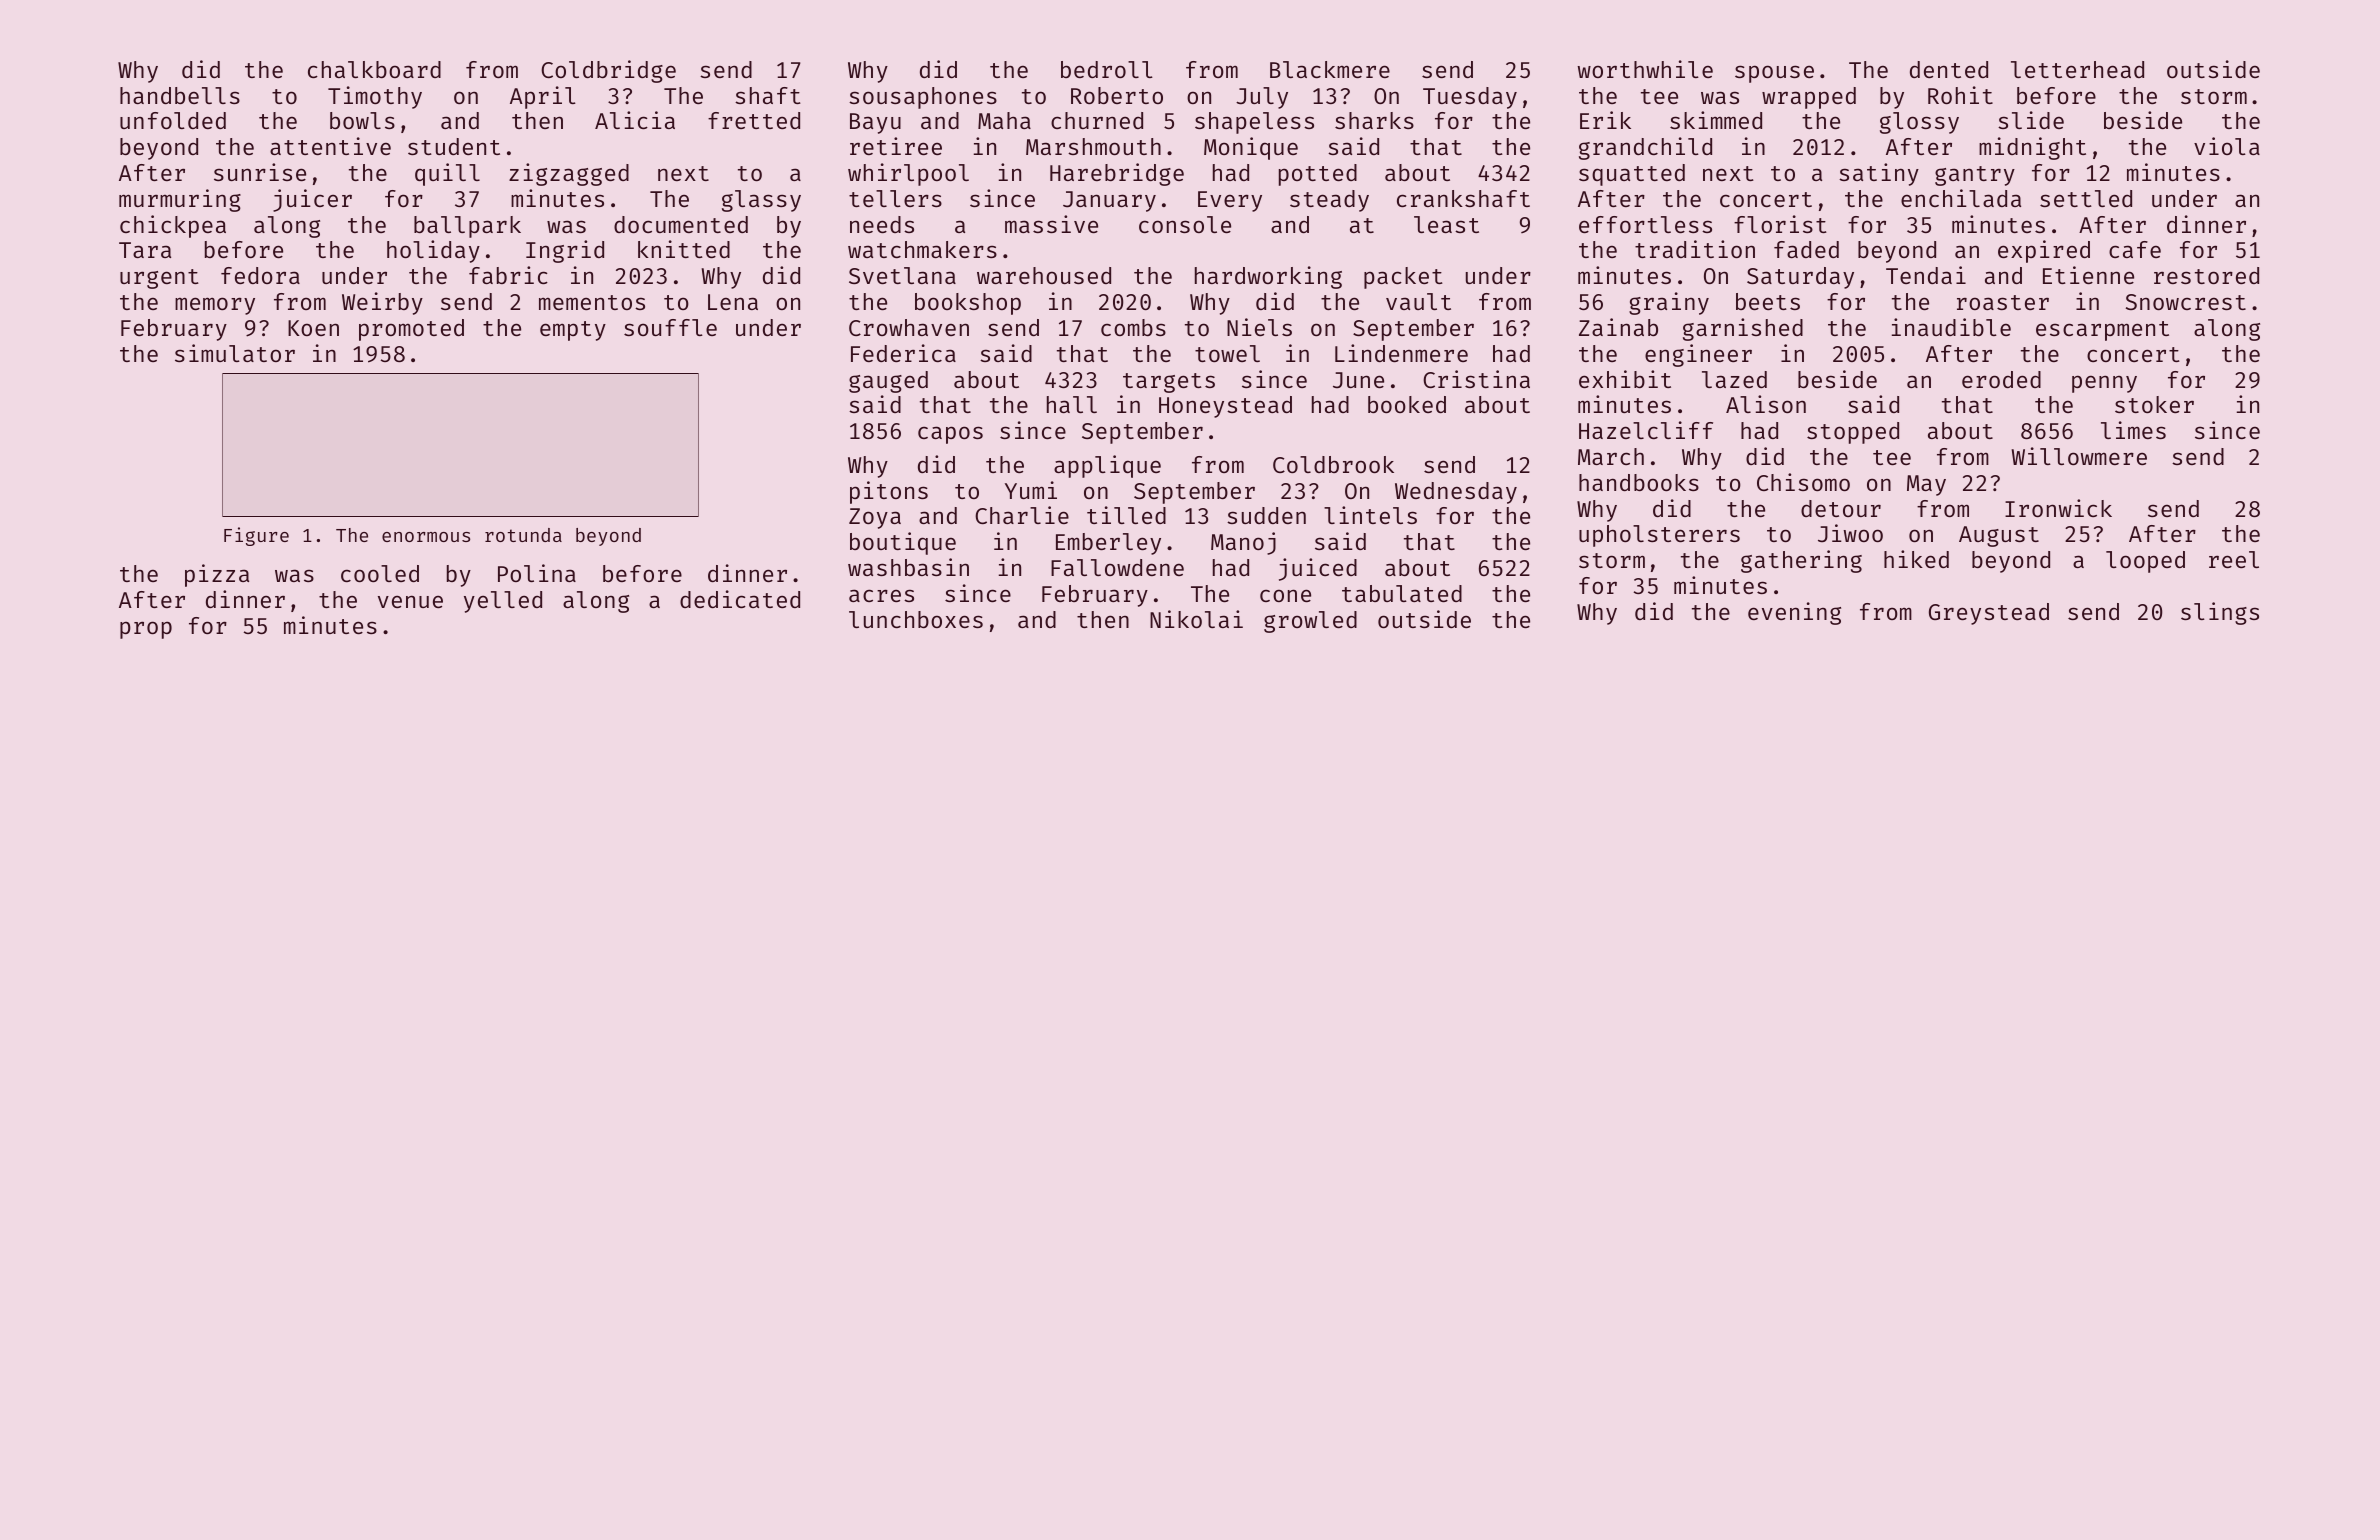 This screenshot has width=2380, height=1540. I want to click on Ironwick, so click(2058, 508).
